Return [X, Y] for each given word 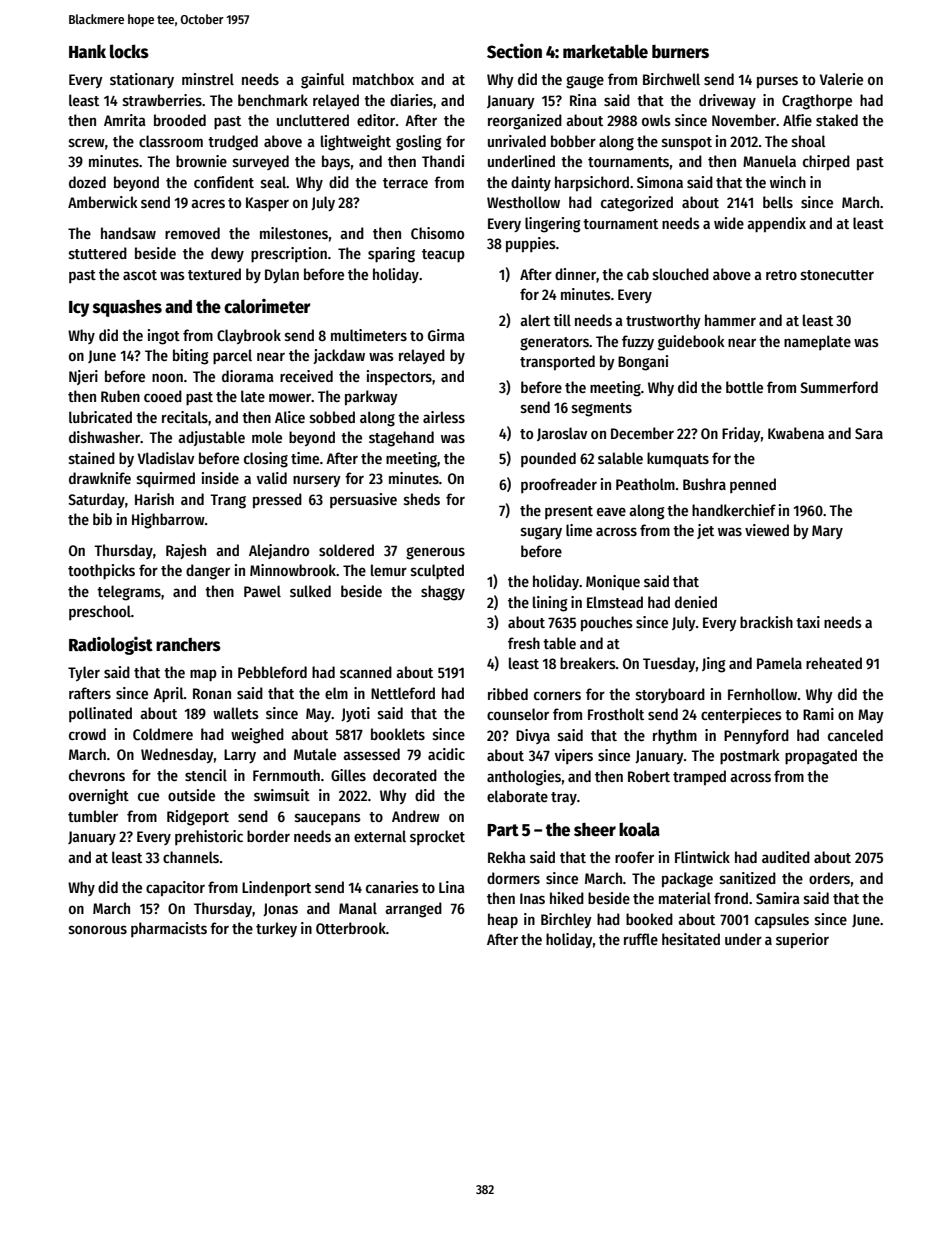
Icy [79, 309]
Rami [818, 714]
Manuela [769, 161]
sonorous [98, 929]
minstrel [208, 79]
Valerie [841, 79]
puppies [531, 245]
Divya [533, 736]
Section [514, 51]
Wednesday [177, 755]
